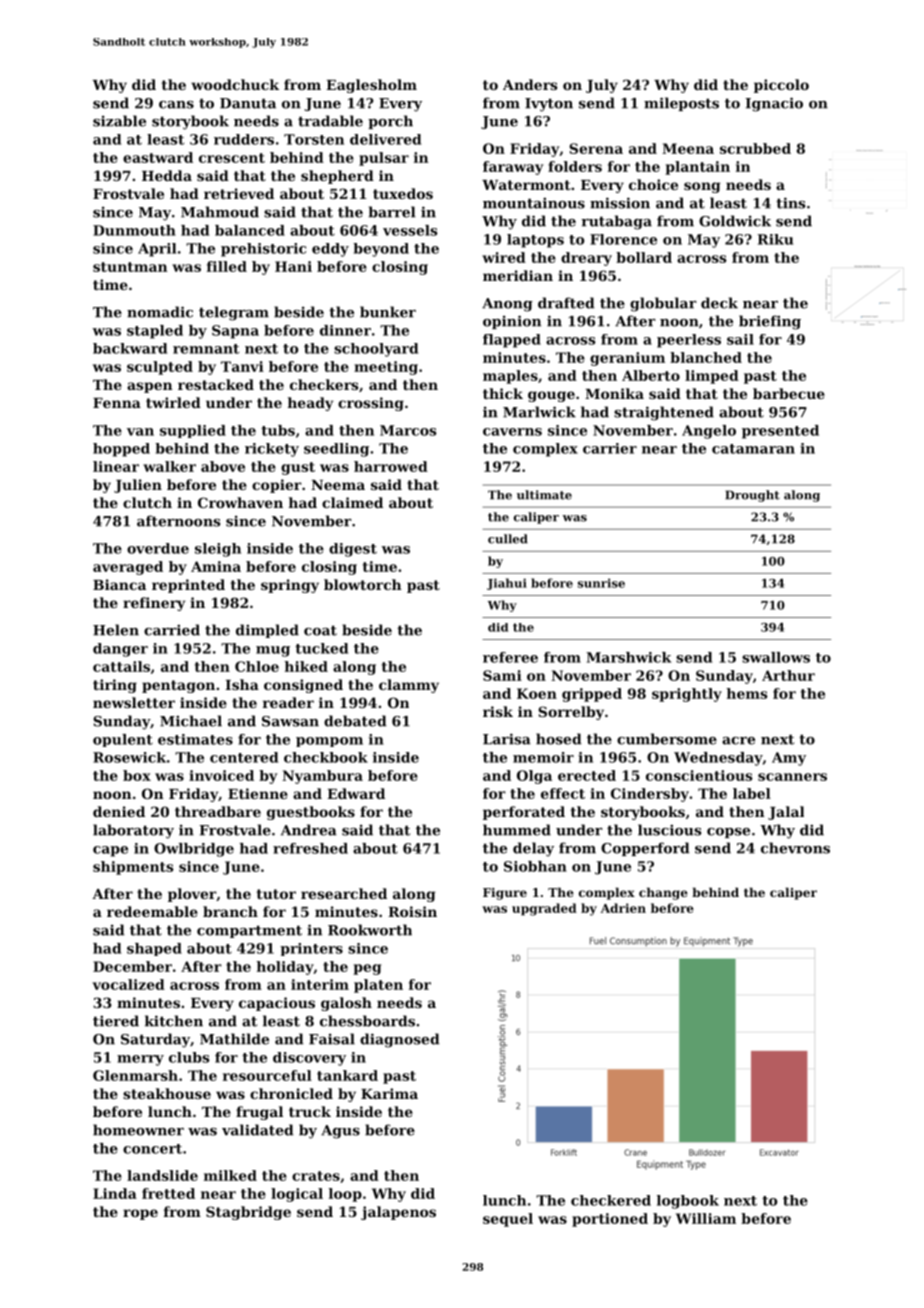  Describe the element at coordinates (653, 184) in the document. I see `choice` at that location.
